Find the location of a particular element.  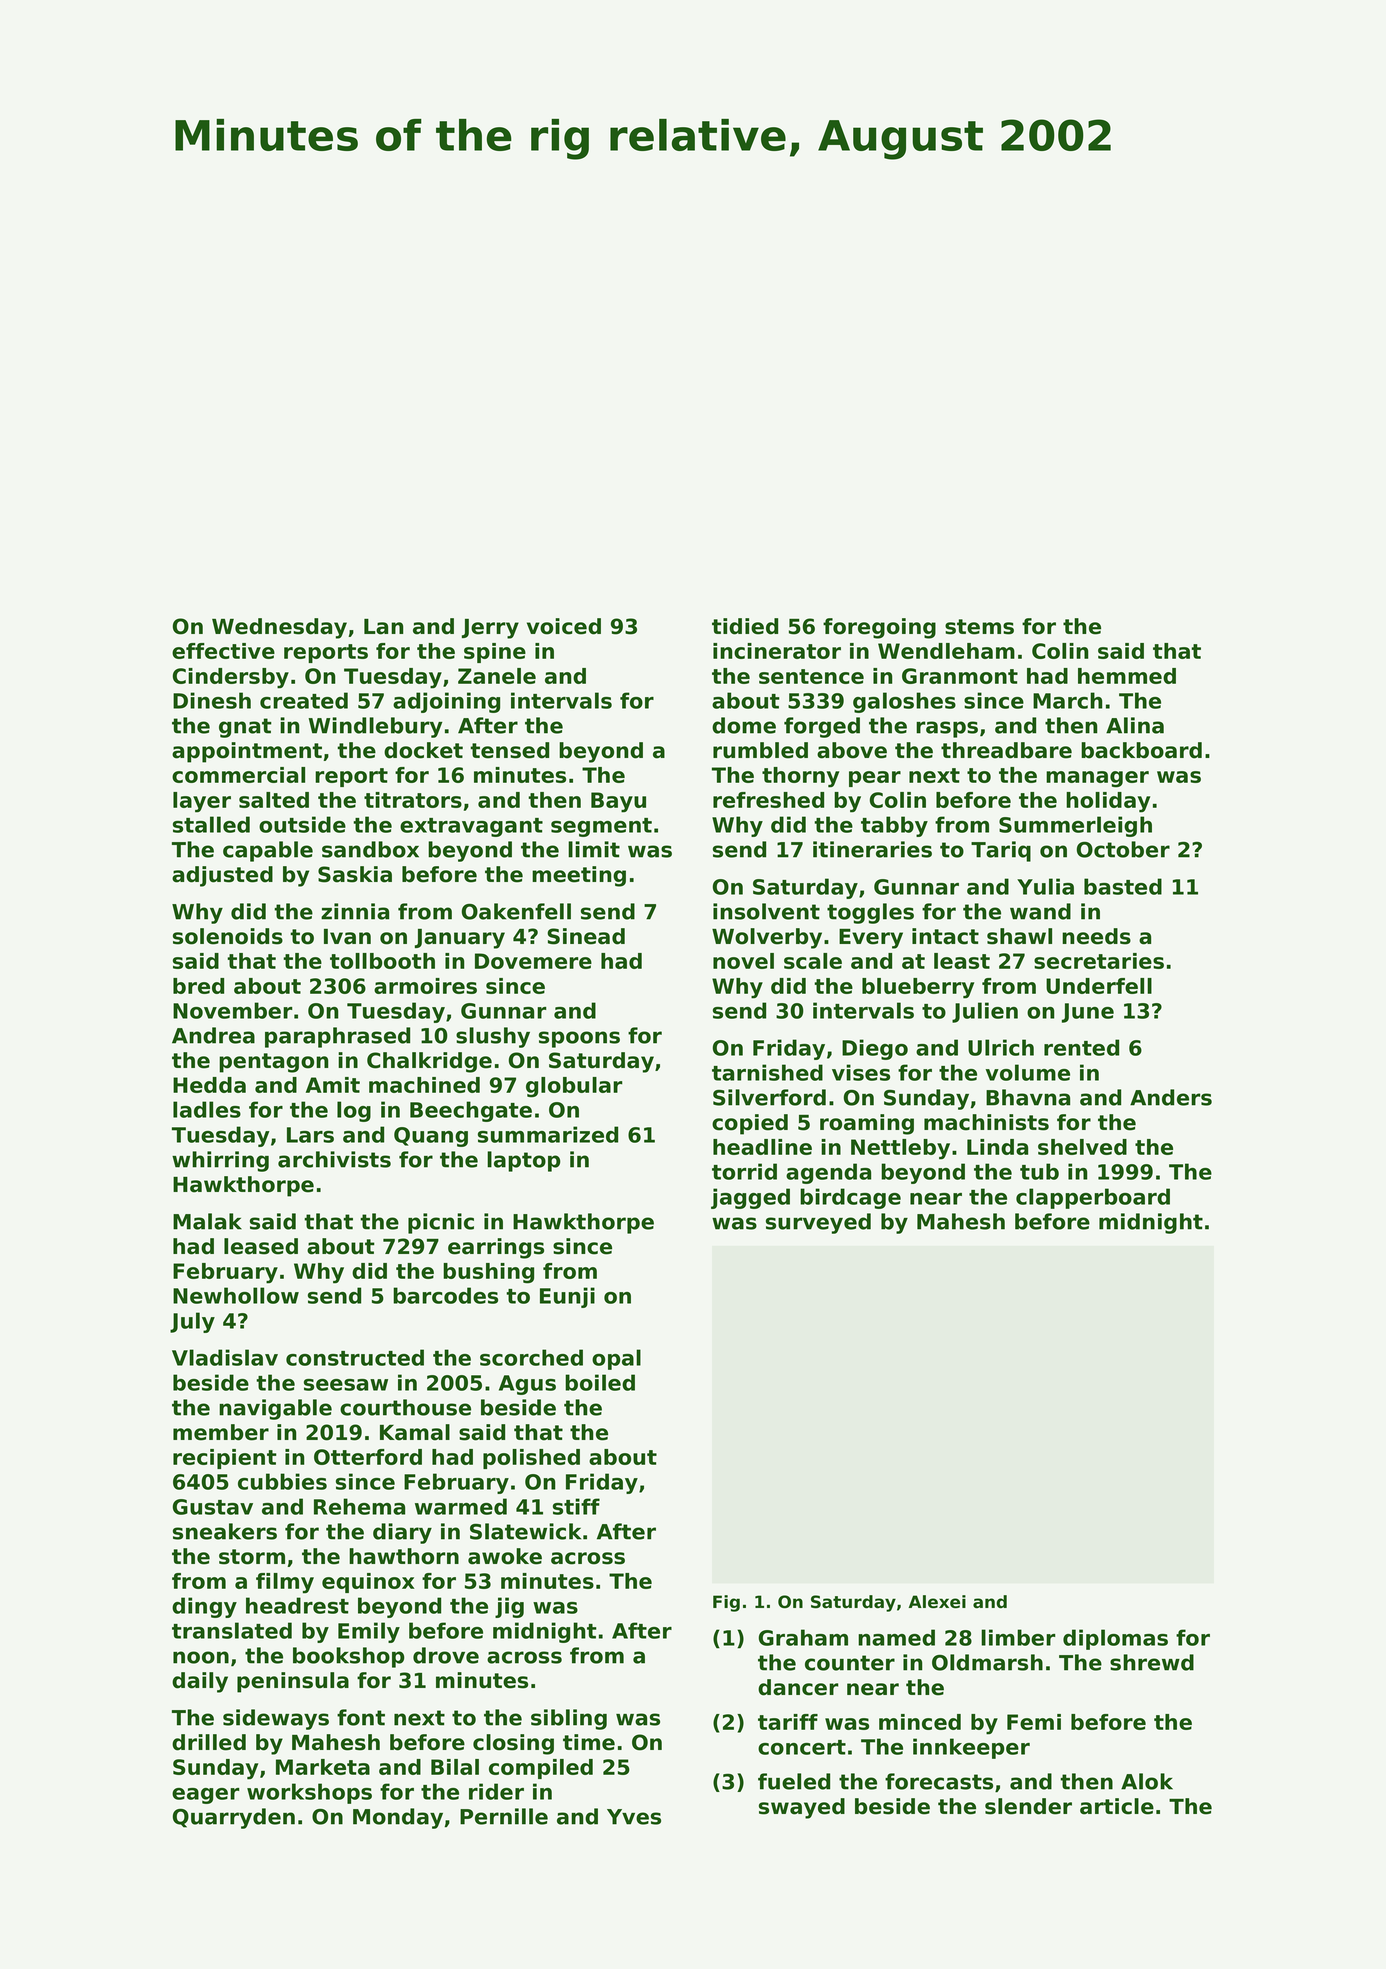

Lan is located at coordinates (383, 627).
